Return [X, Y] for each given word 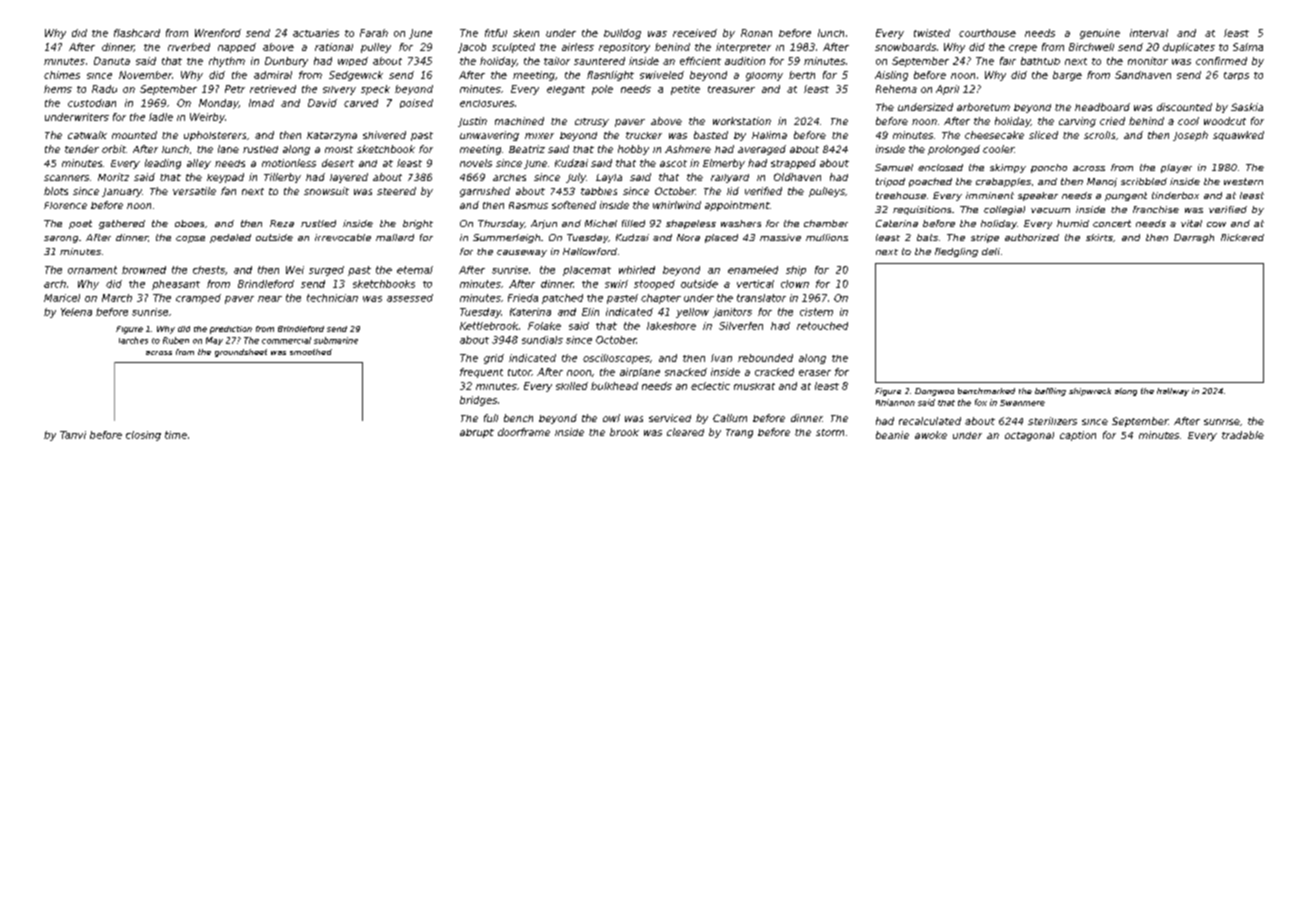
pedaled [230, 238]
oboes [189, 223]
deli [991, 251]
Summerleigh [506, 238]
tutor [520, 372]
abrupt [477, 433]
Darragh [1194, 238]
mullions [827, 237]
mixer [539, 136]
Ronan [756, 33]
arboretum [983, 107]
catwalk [87, 135]
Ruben [176, 340]
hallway [1173, 392]
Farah [374, 33]
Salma [1248, 47]
